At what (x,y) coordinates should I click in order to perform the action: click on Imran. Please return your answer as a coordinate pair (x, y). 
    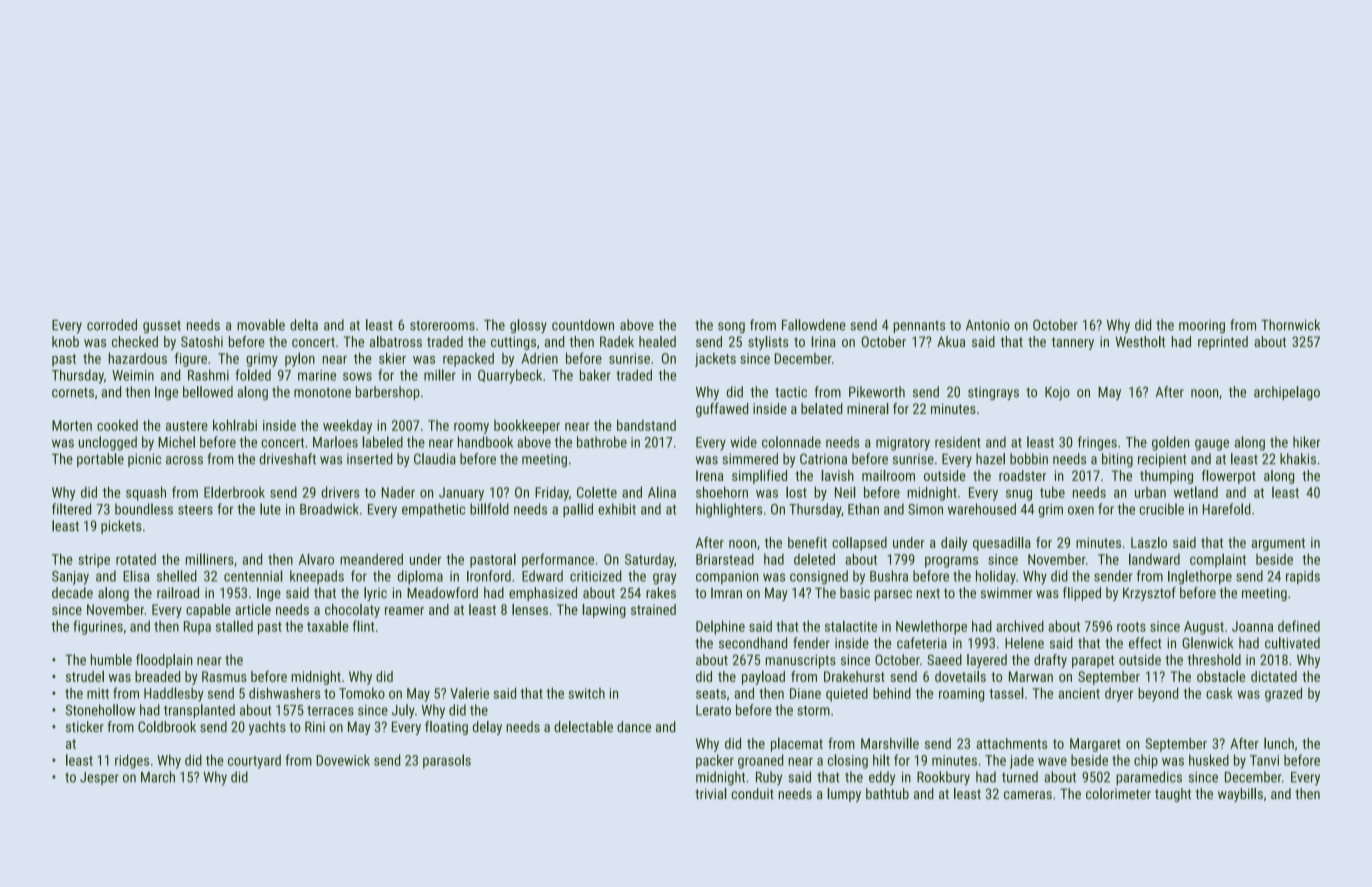
    Looking at the image, I should click on (726, 593).
